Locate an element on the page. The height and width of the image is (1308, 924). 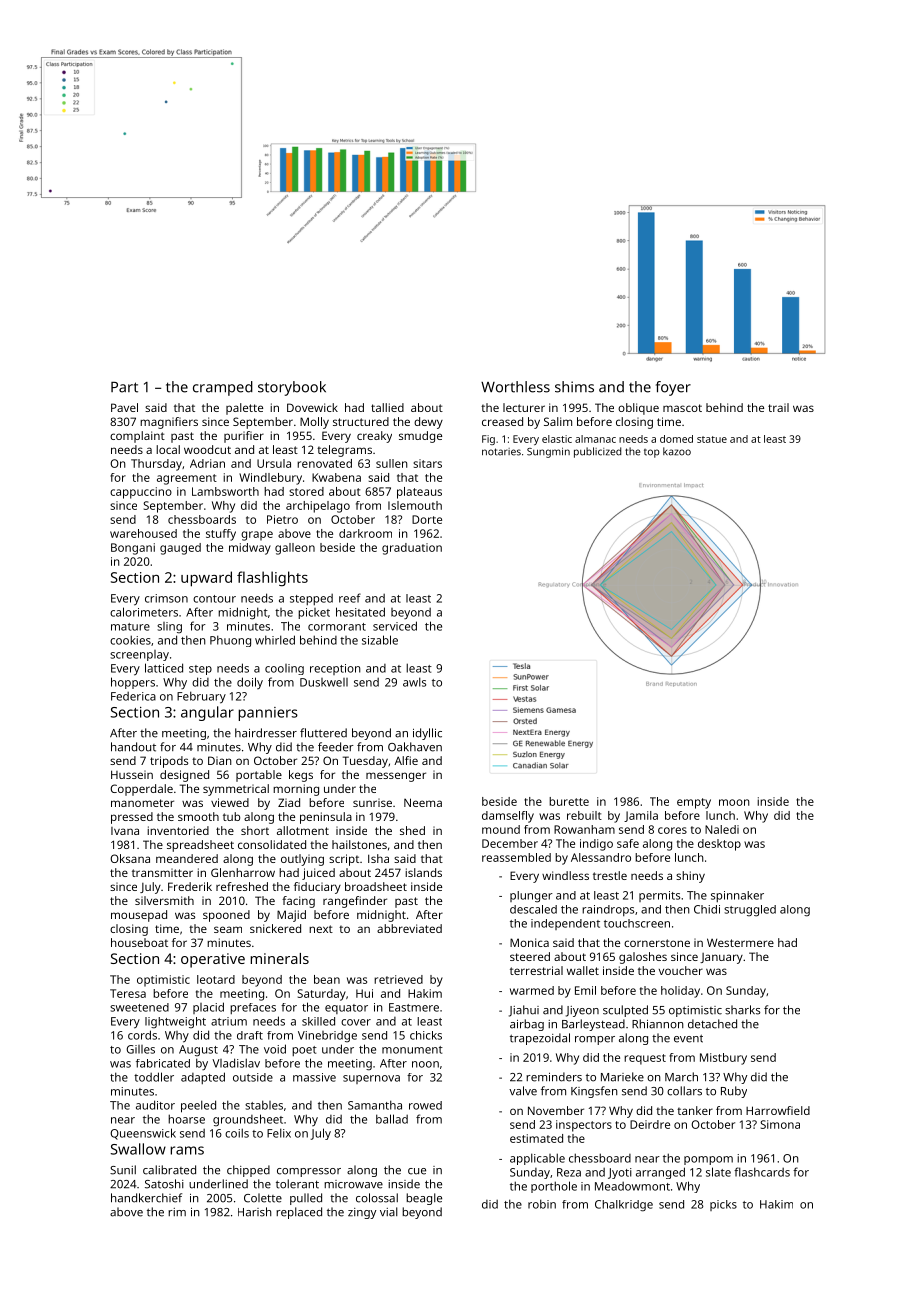
Harish is located at coordinates (255, 1212).
